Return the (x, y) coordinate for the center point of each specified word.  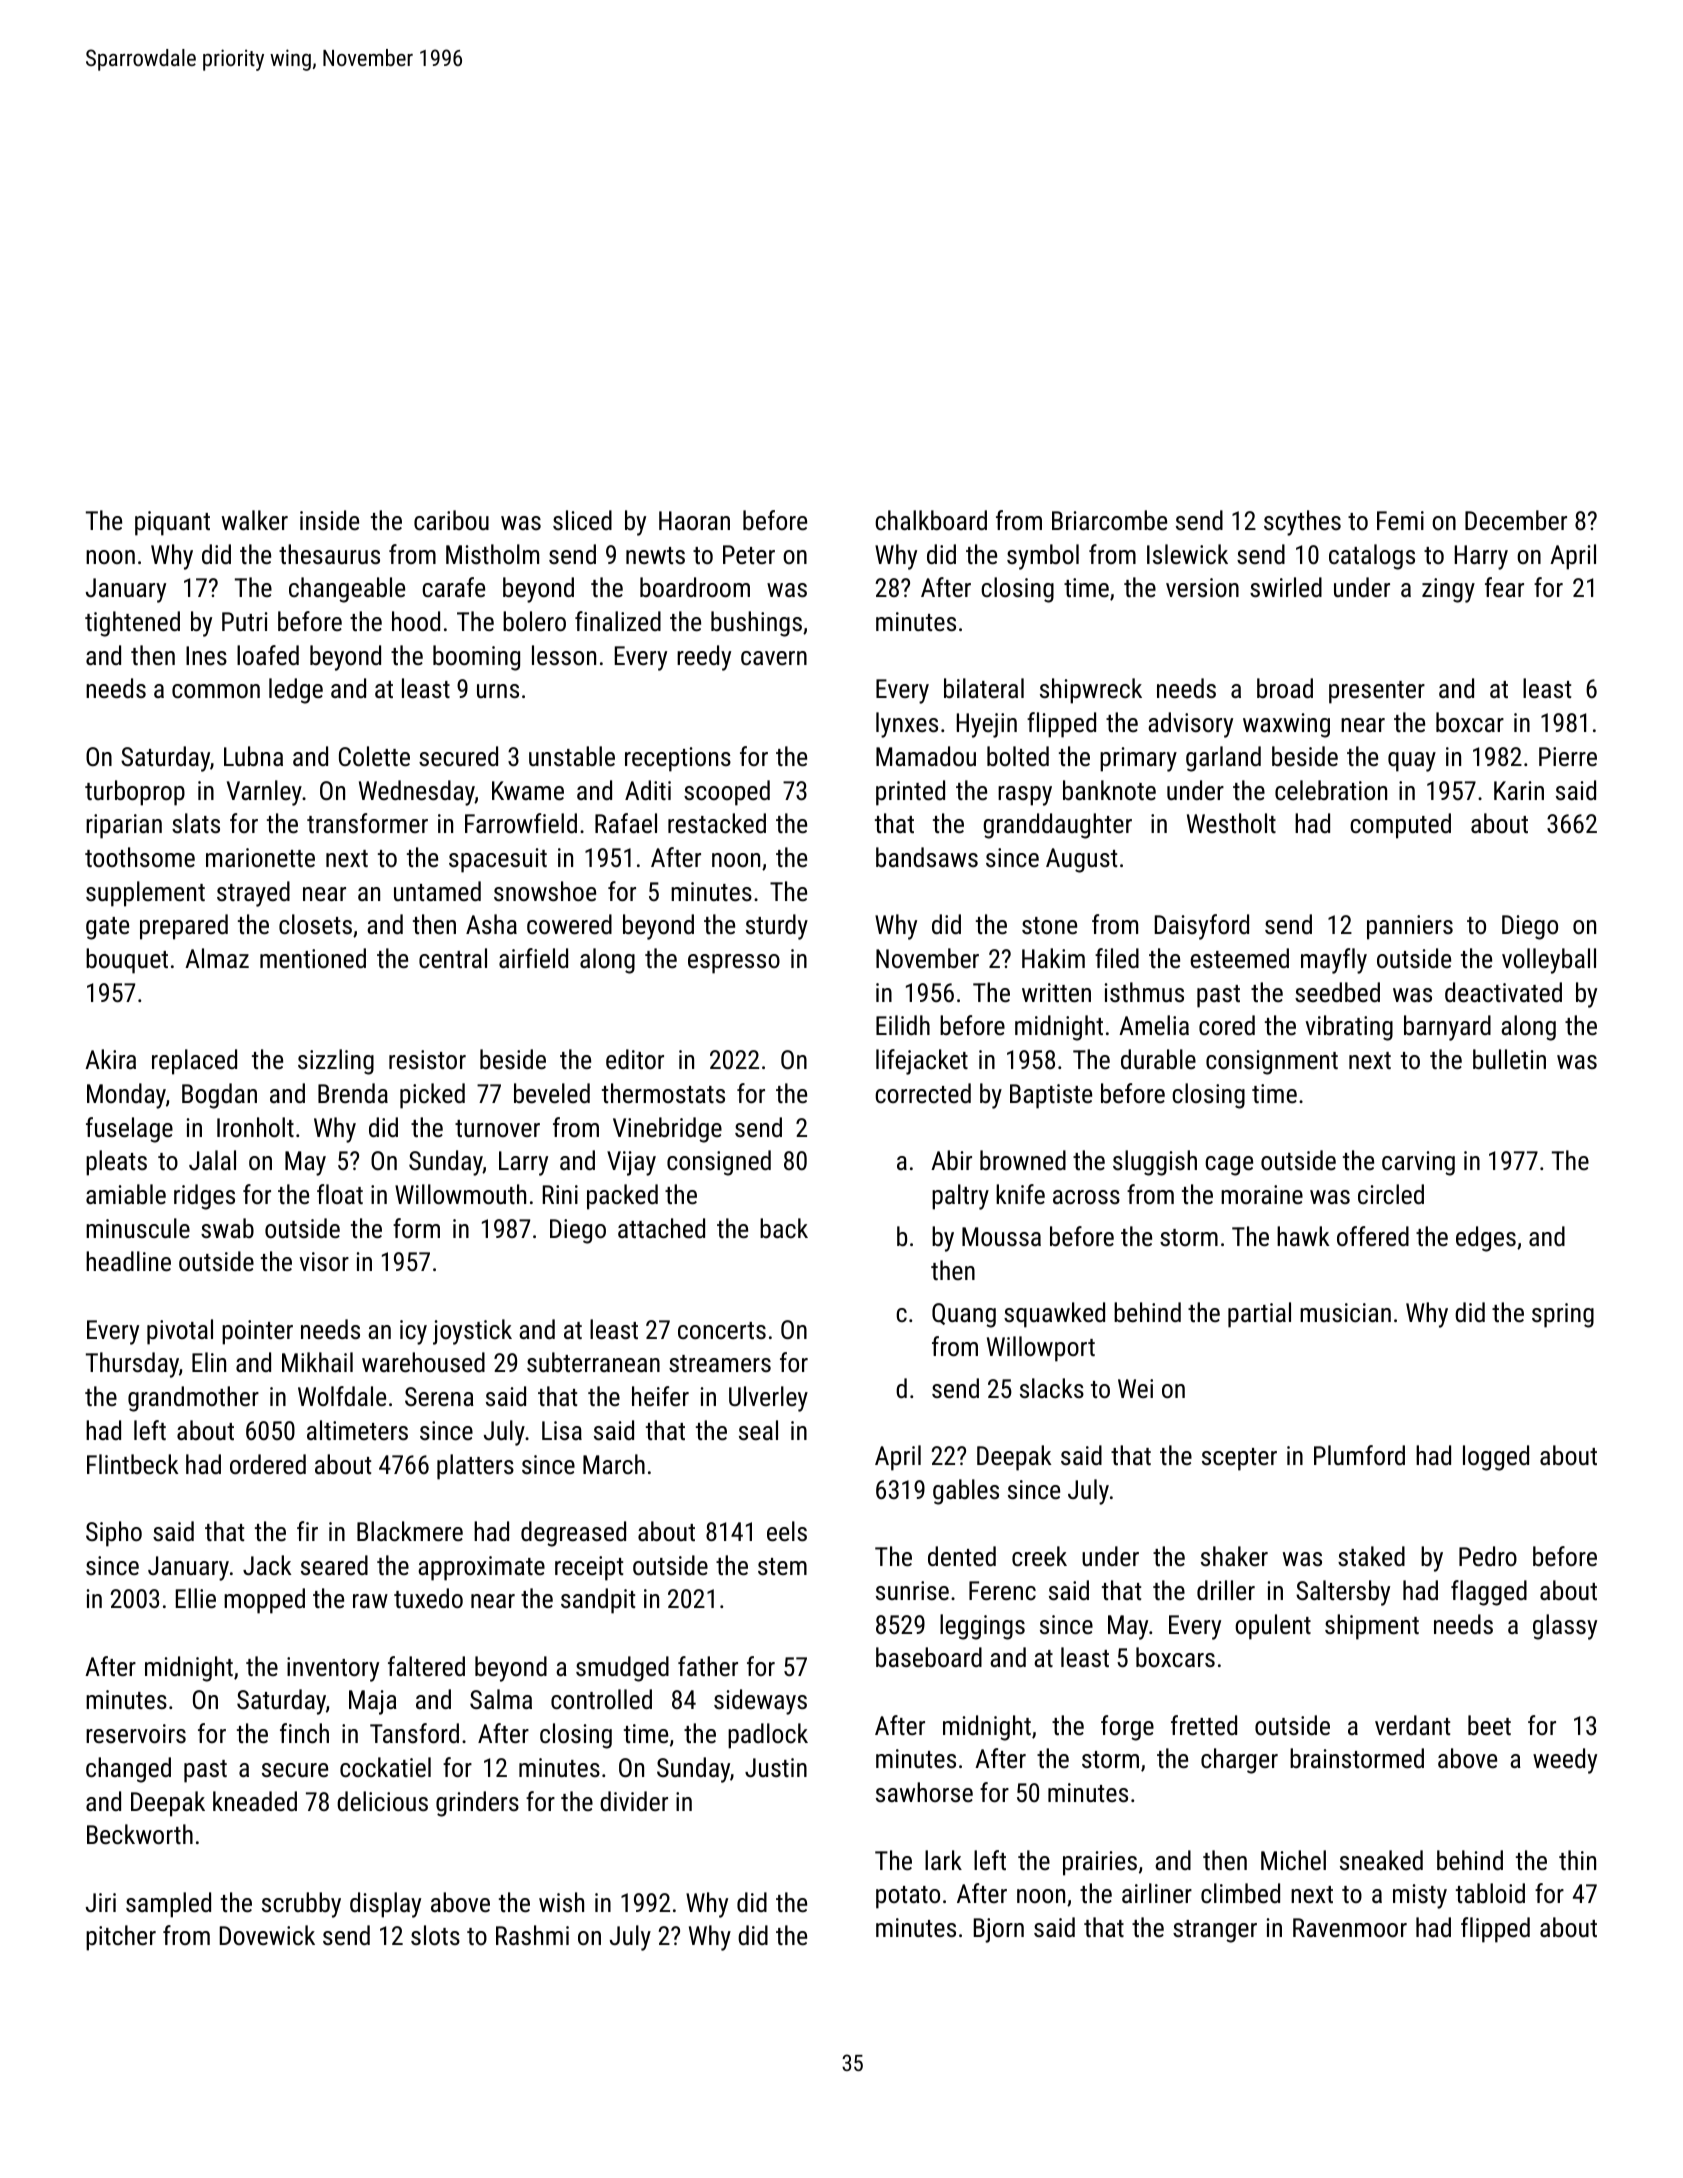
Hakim (1053, 958)
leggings (982, 1627)
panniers (1410, 927)
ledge (296, 691)
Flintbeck (132, 1464)
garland (1223, 759)
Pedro (1488, 1556)
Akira (110, 1059)
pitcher (121, 1938)
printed (910, 793)
